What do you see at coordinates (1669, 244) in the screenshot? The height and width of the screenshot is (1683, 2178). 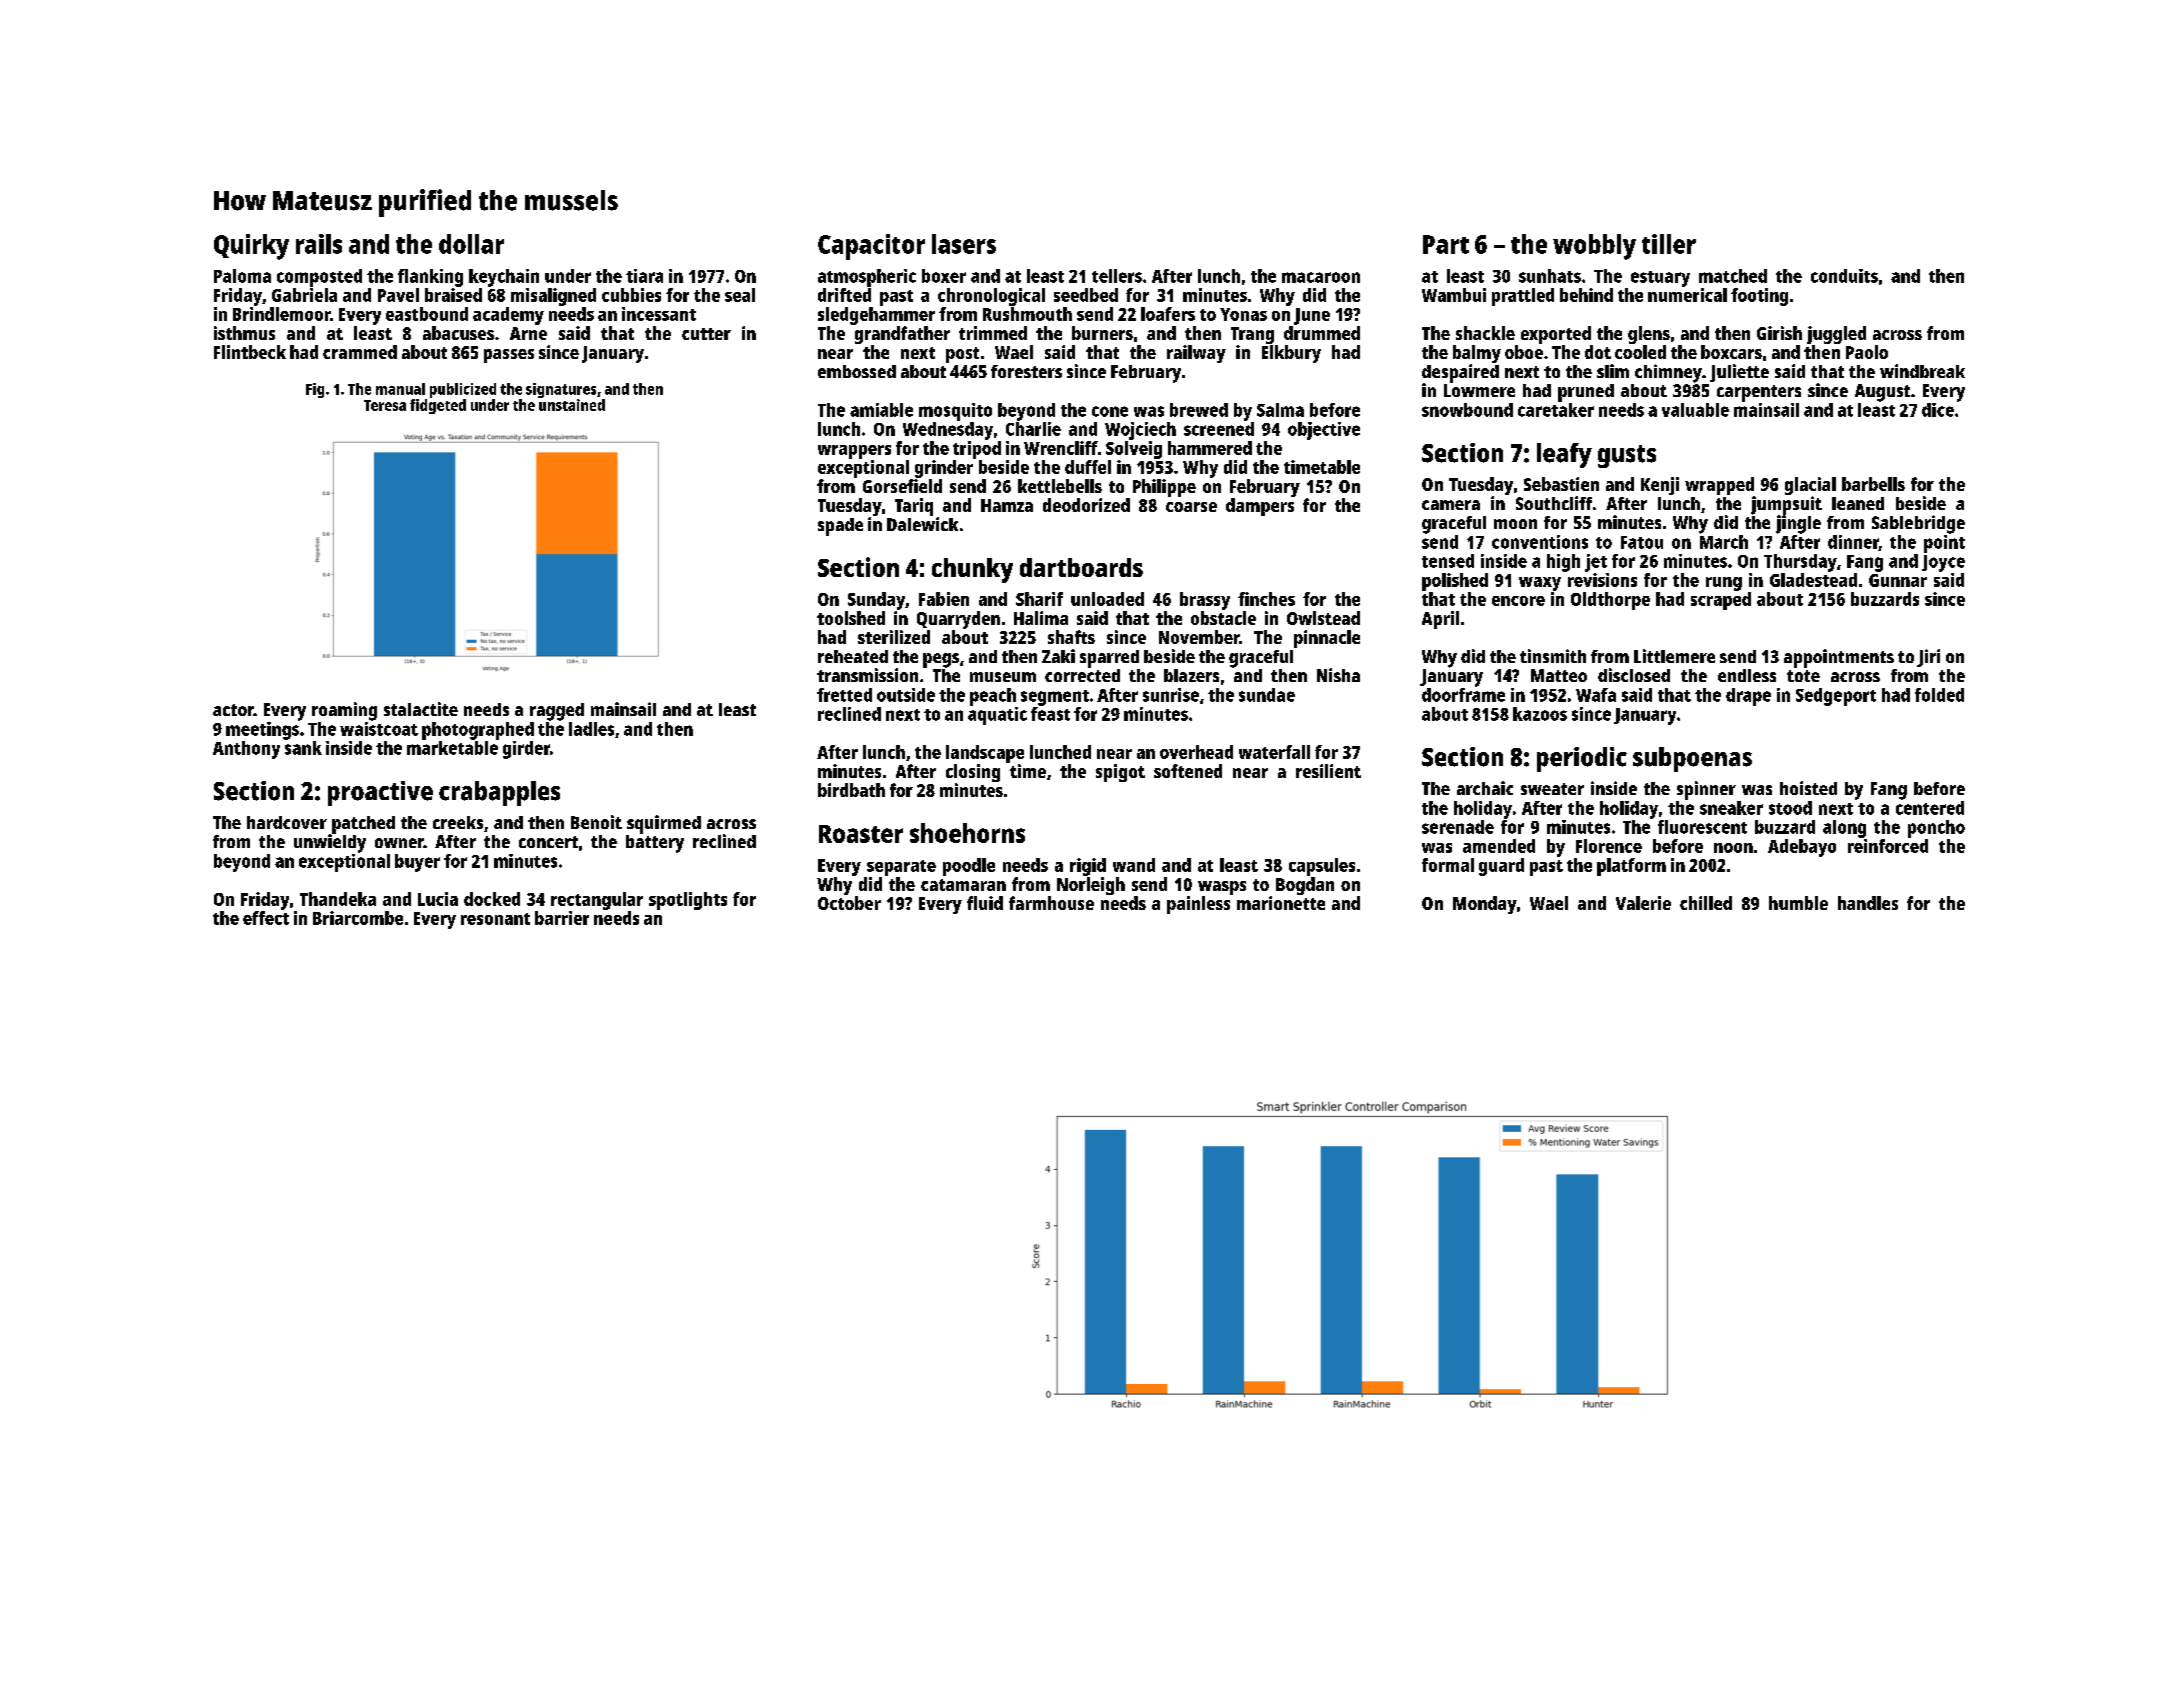 I see `tiller` at bounding box center [1669, 244].
